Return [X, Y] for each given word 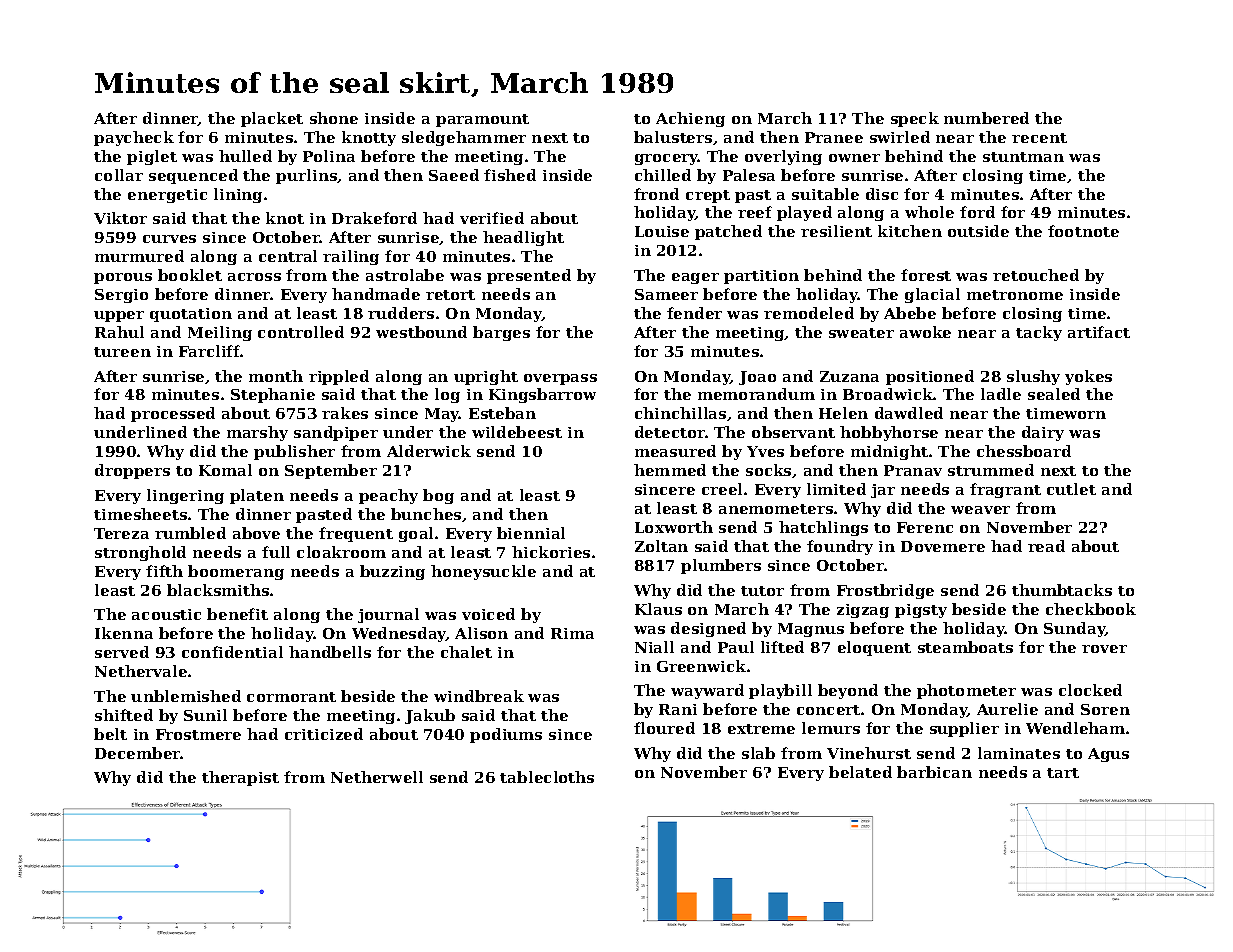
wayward [707, 691]
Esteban [502, 413]
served [122, 652]
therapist [240, 778]
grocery [667, 159]
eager [695, 278]
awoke [925, 332]
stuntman [1023, 157]
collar [119, 175]
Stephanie [273, 395]
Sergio [121, 296]
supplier [964, 729]
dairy [1043, 433]
